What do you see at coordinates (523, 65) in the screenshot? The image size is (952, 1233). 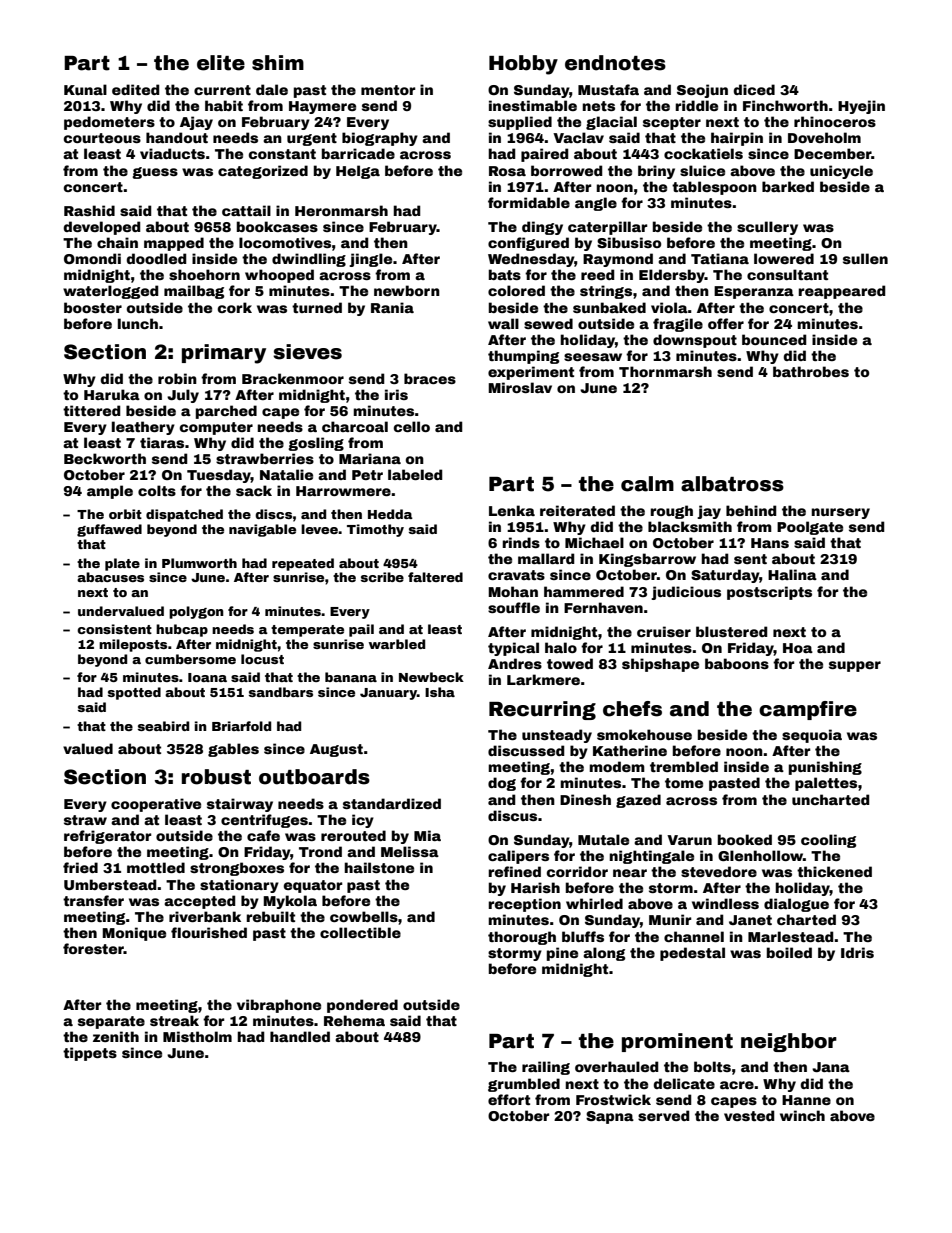 I see `Hobby` at bounding box center [523, 65].
